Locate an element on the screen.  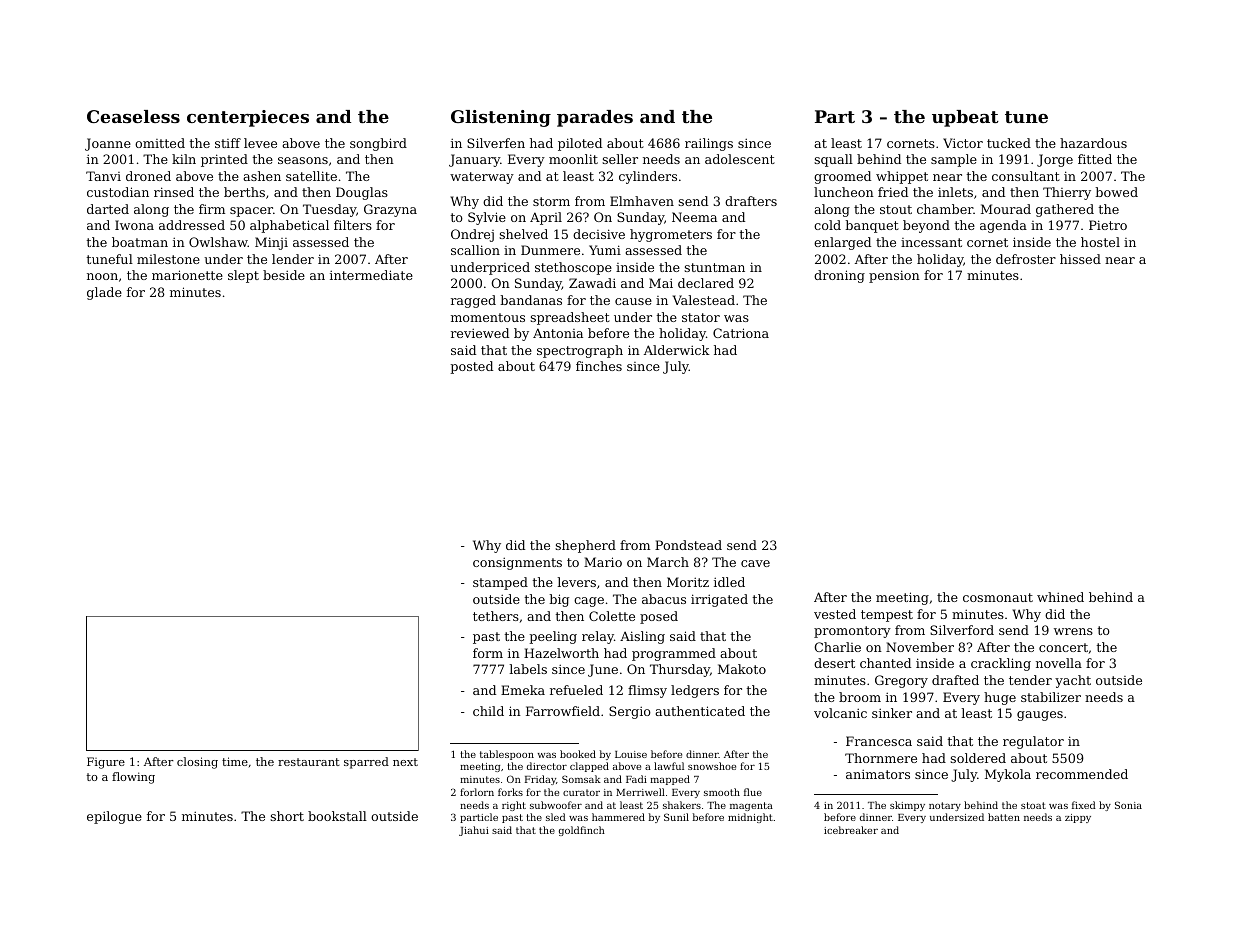
parades is located at coordinates (595, 118).
